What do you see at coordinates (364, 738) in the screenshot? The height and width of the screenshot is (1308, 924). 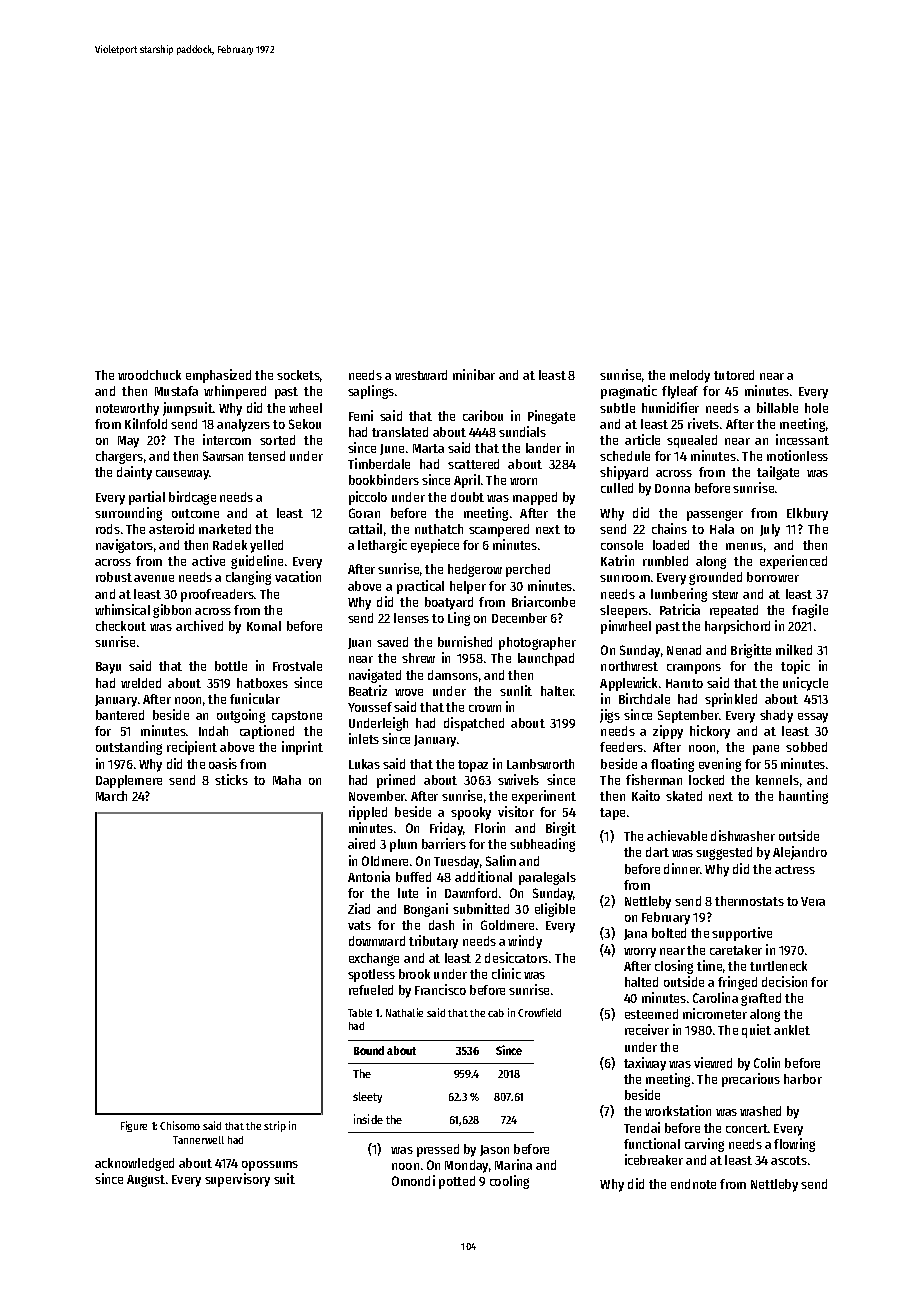 I see `inlets` at bounding box center [364, 738].
